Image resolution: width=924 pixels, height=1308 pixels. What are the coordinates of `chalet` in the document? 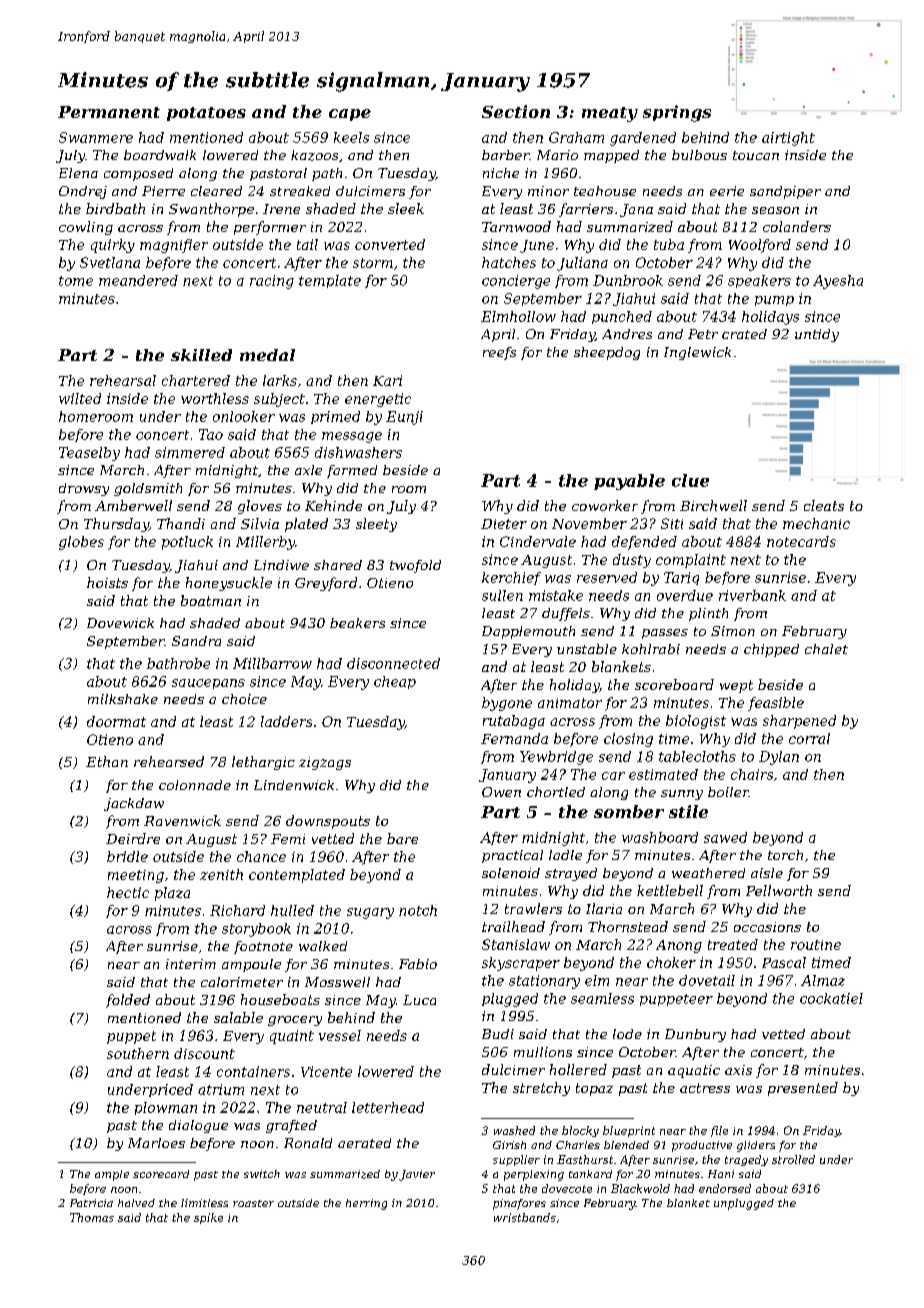 It's located at (826, 649).
